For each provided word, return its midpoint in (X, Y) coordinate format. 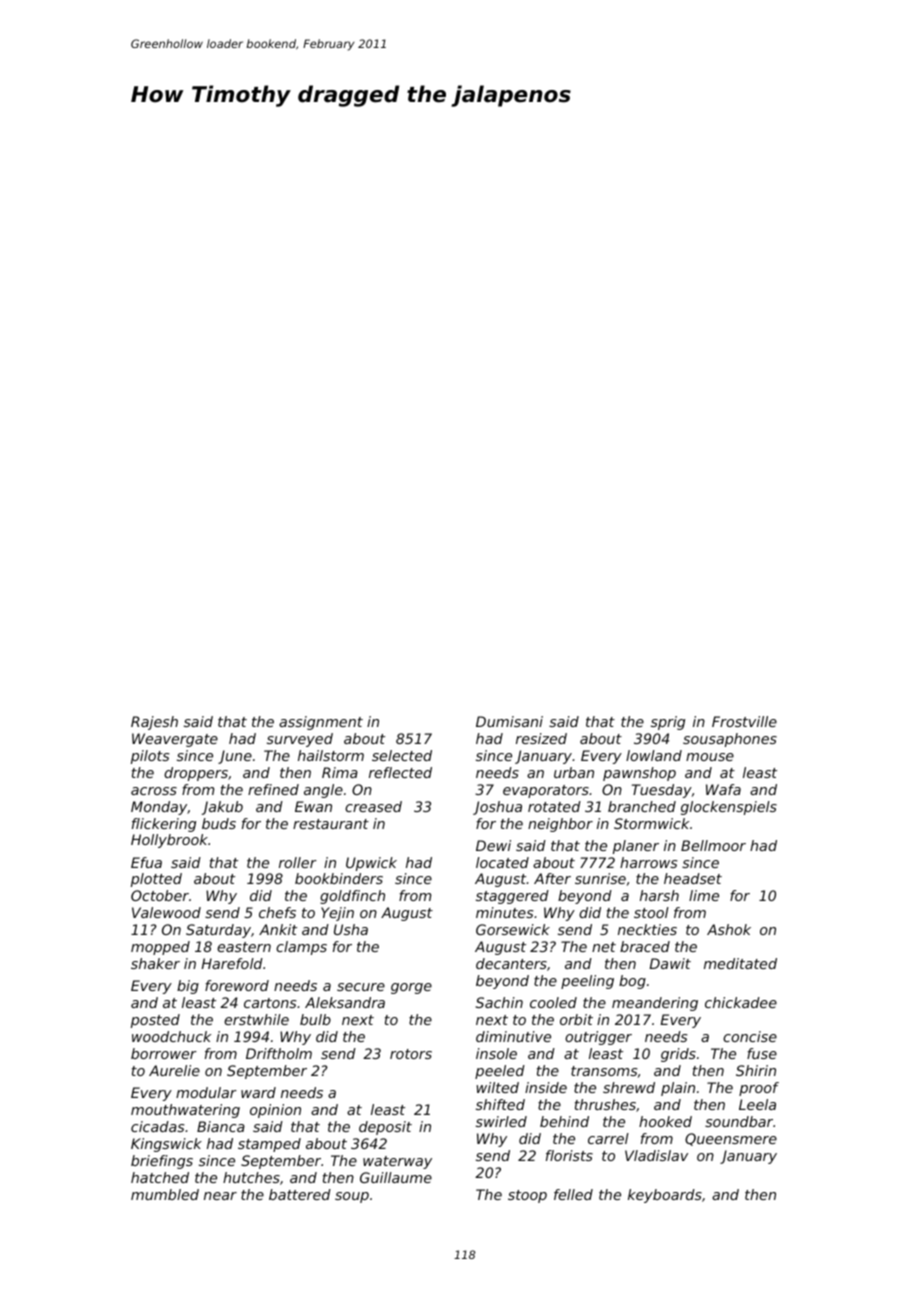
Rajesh (154, 723)
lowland (654, 755)
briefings (162, 1162)
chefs (277, 912)
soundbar (739, 1121)
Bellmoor (713, 845)
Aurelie (174, 1070)
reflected (400, 772)
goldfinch (352, 897)
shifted (500, 1104)
